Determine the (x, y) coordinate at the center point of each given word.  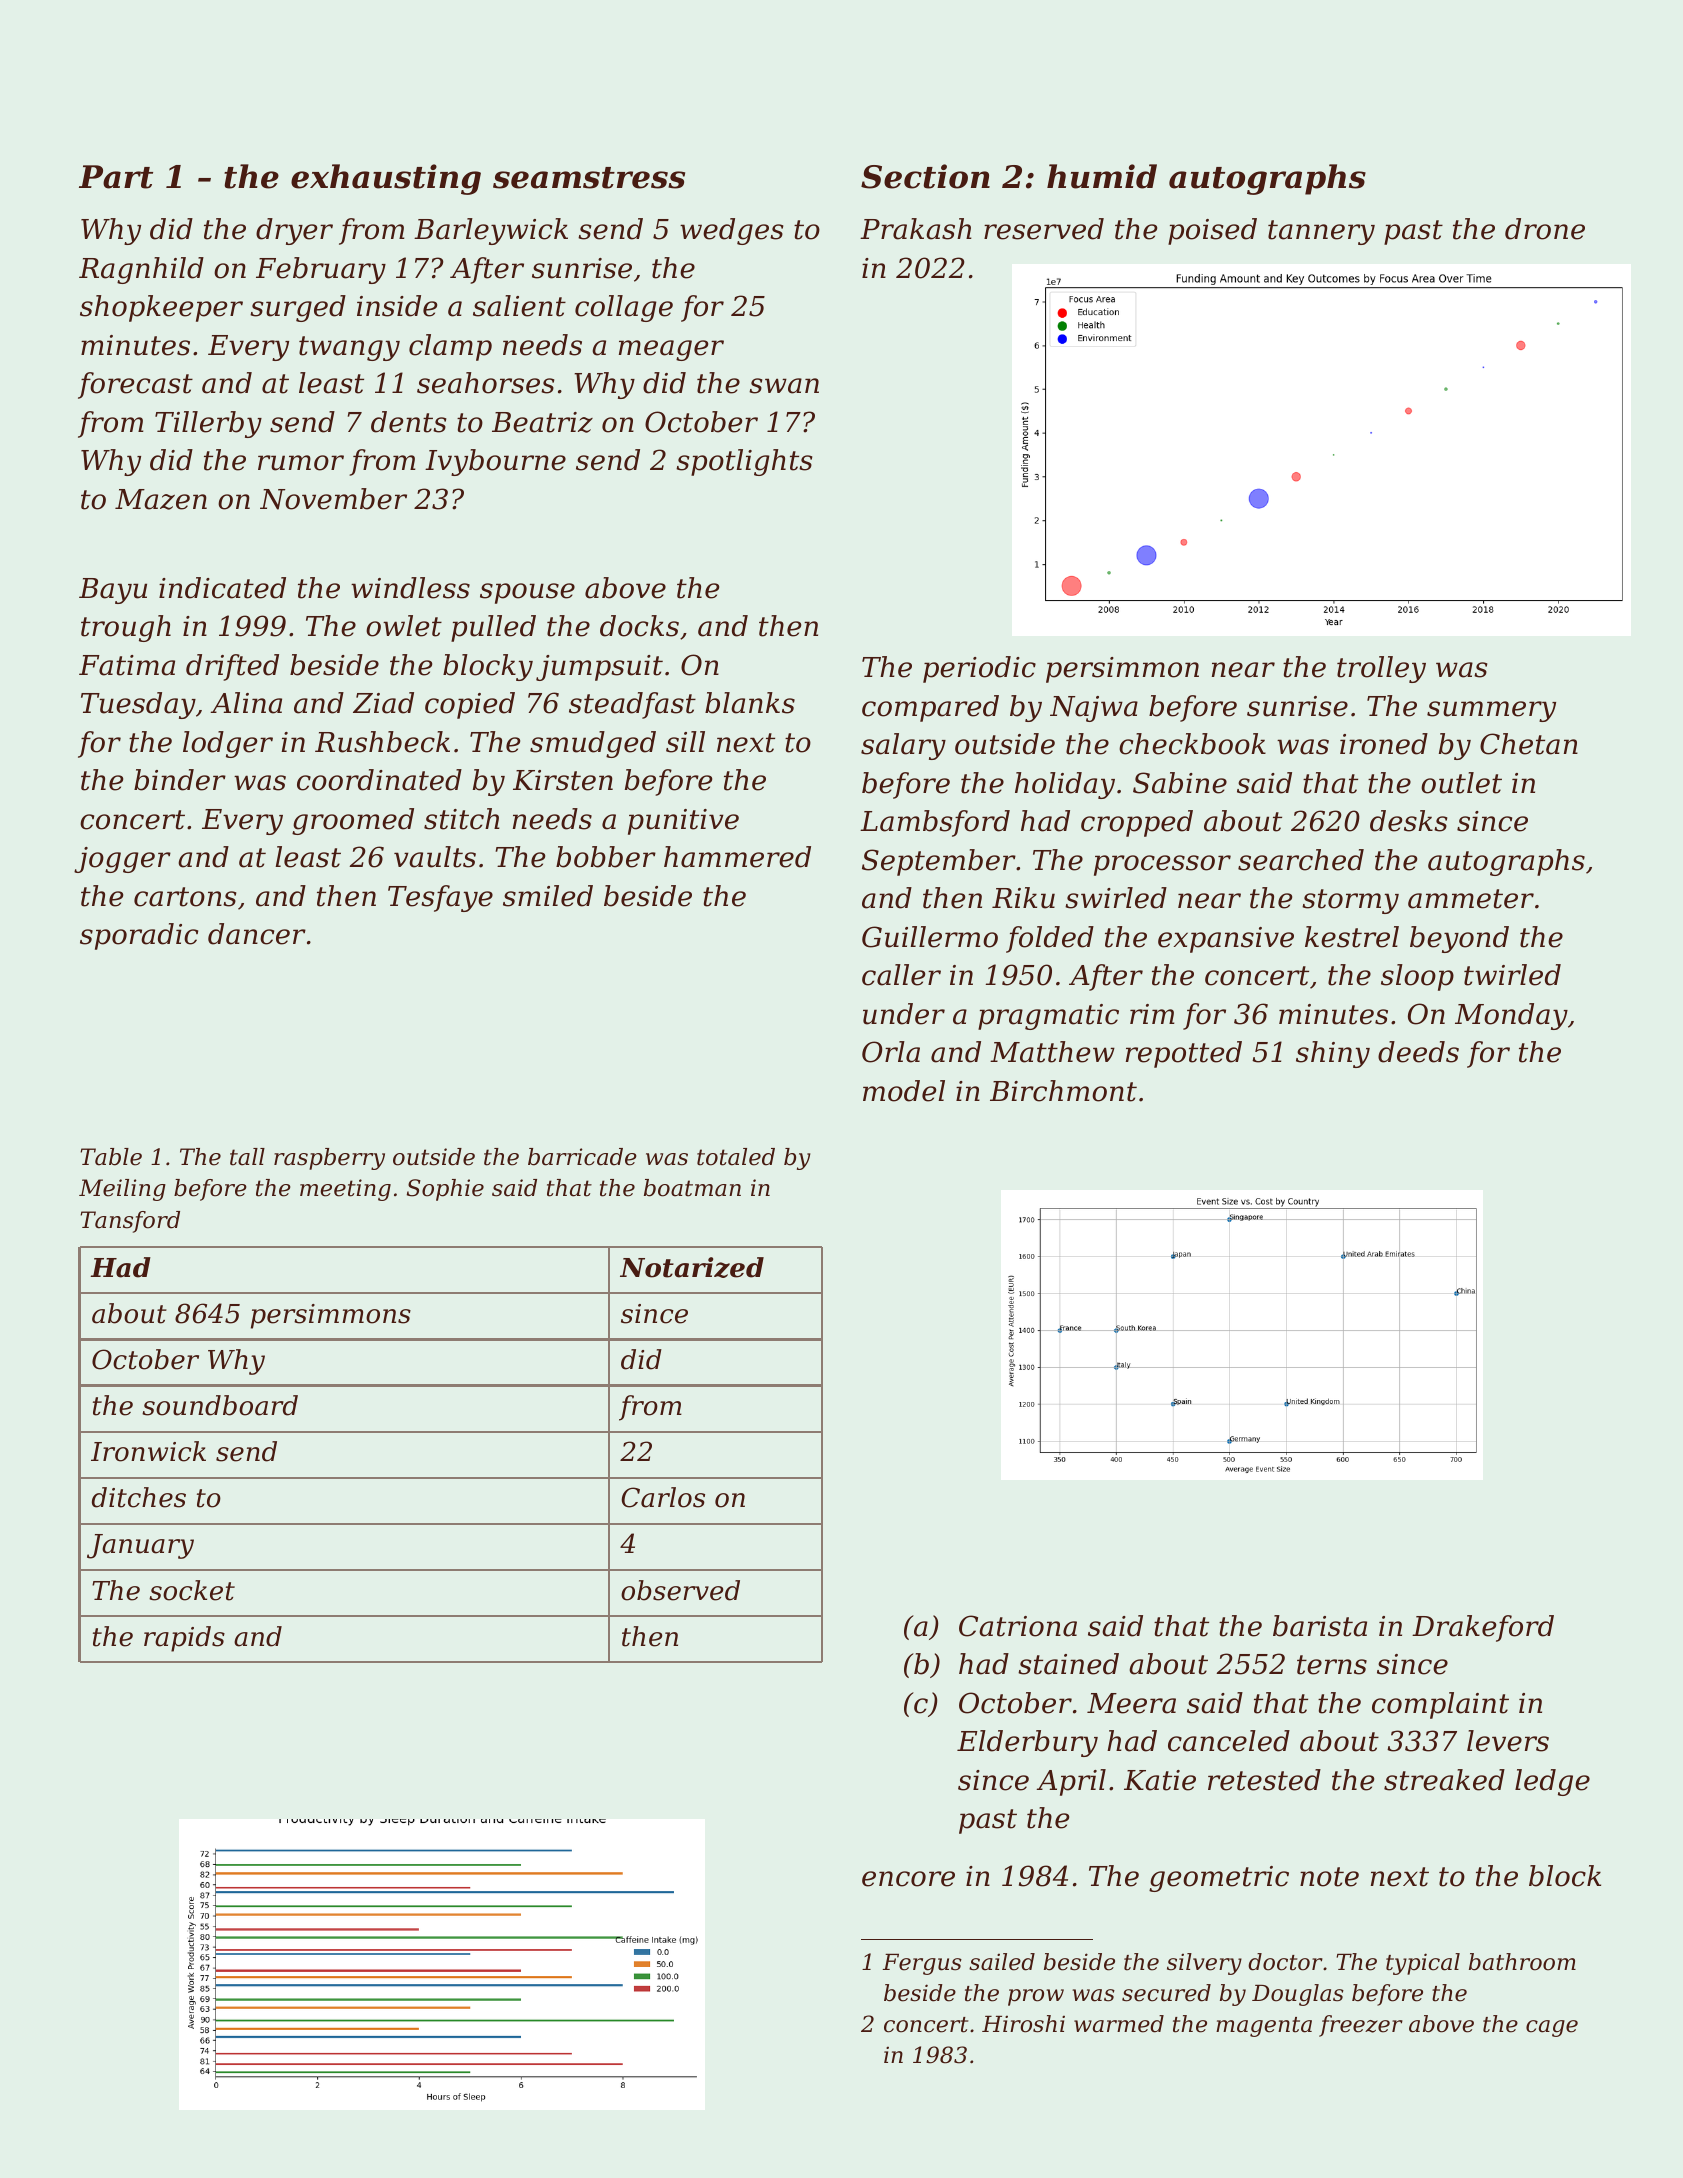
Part (116, 177)
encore (908, 1879)
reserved (1044, 229)
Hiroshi (1023, 2024)
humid (1102, 176)
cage (1552, 2028)
